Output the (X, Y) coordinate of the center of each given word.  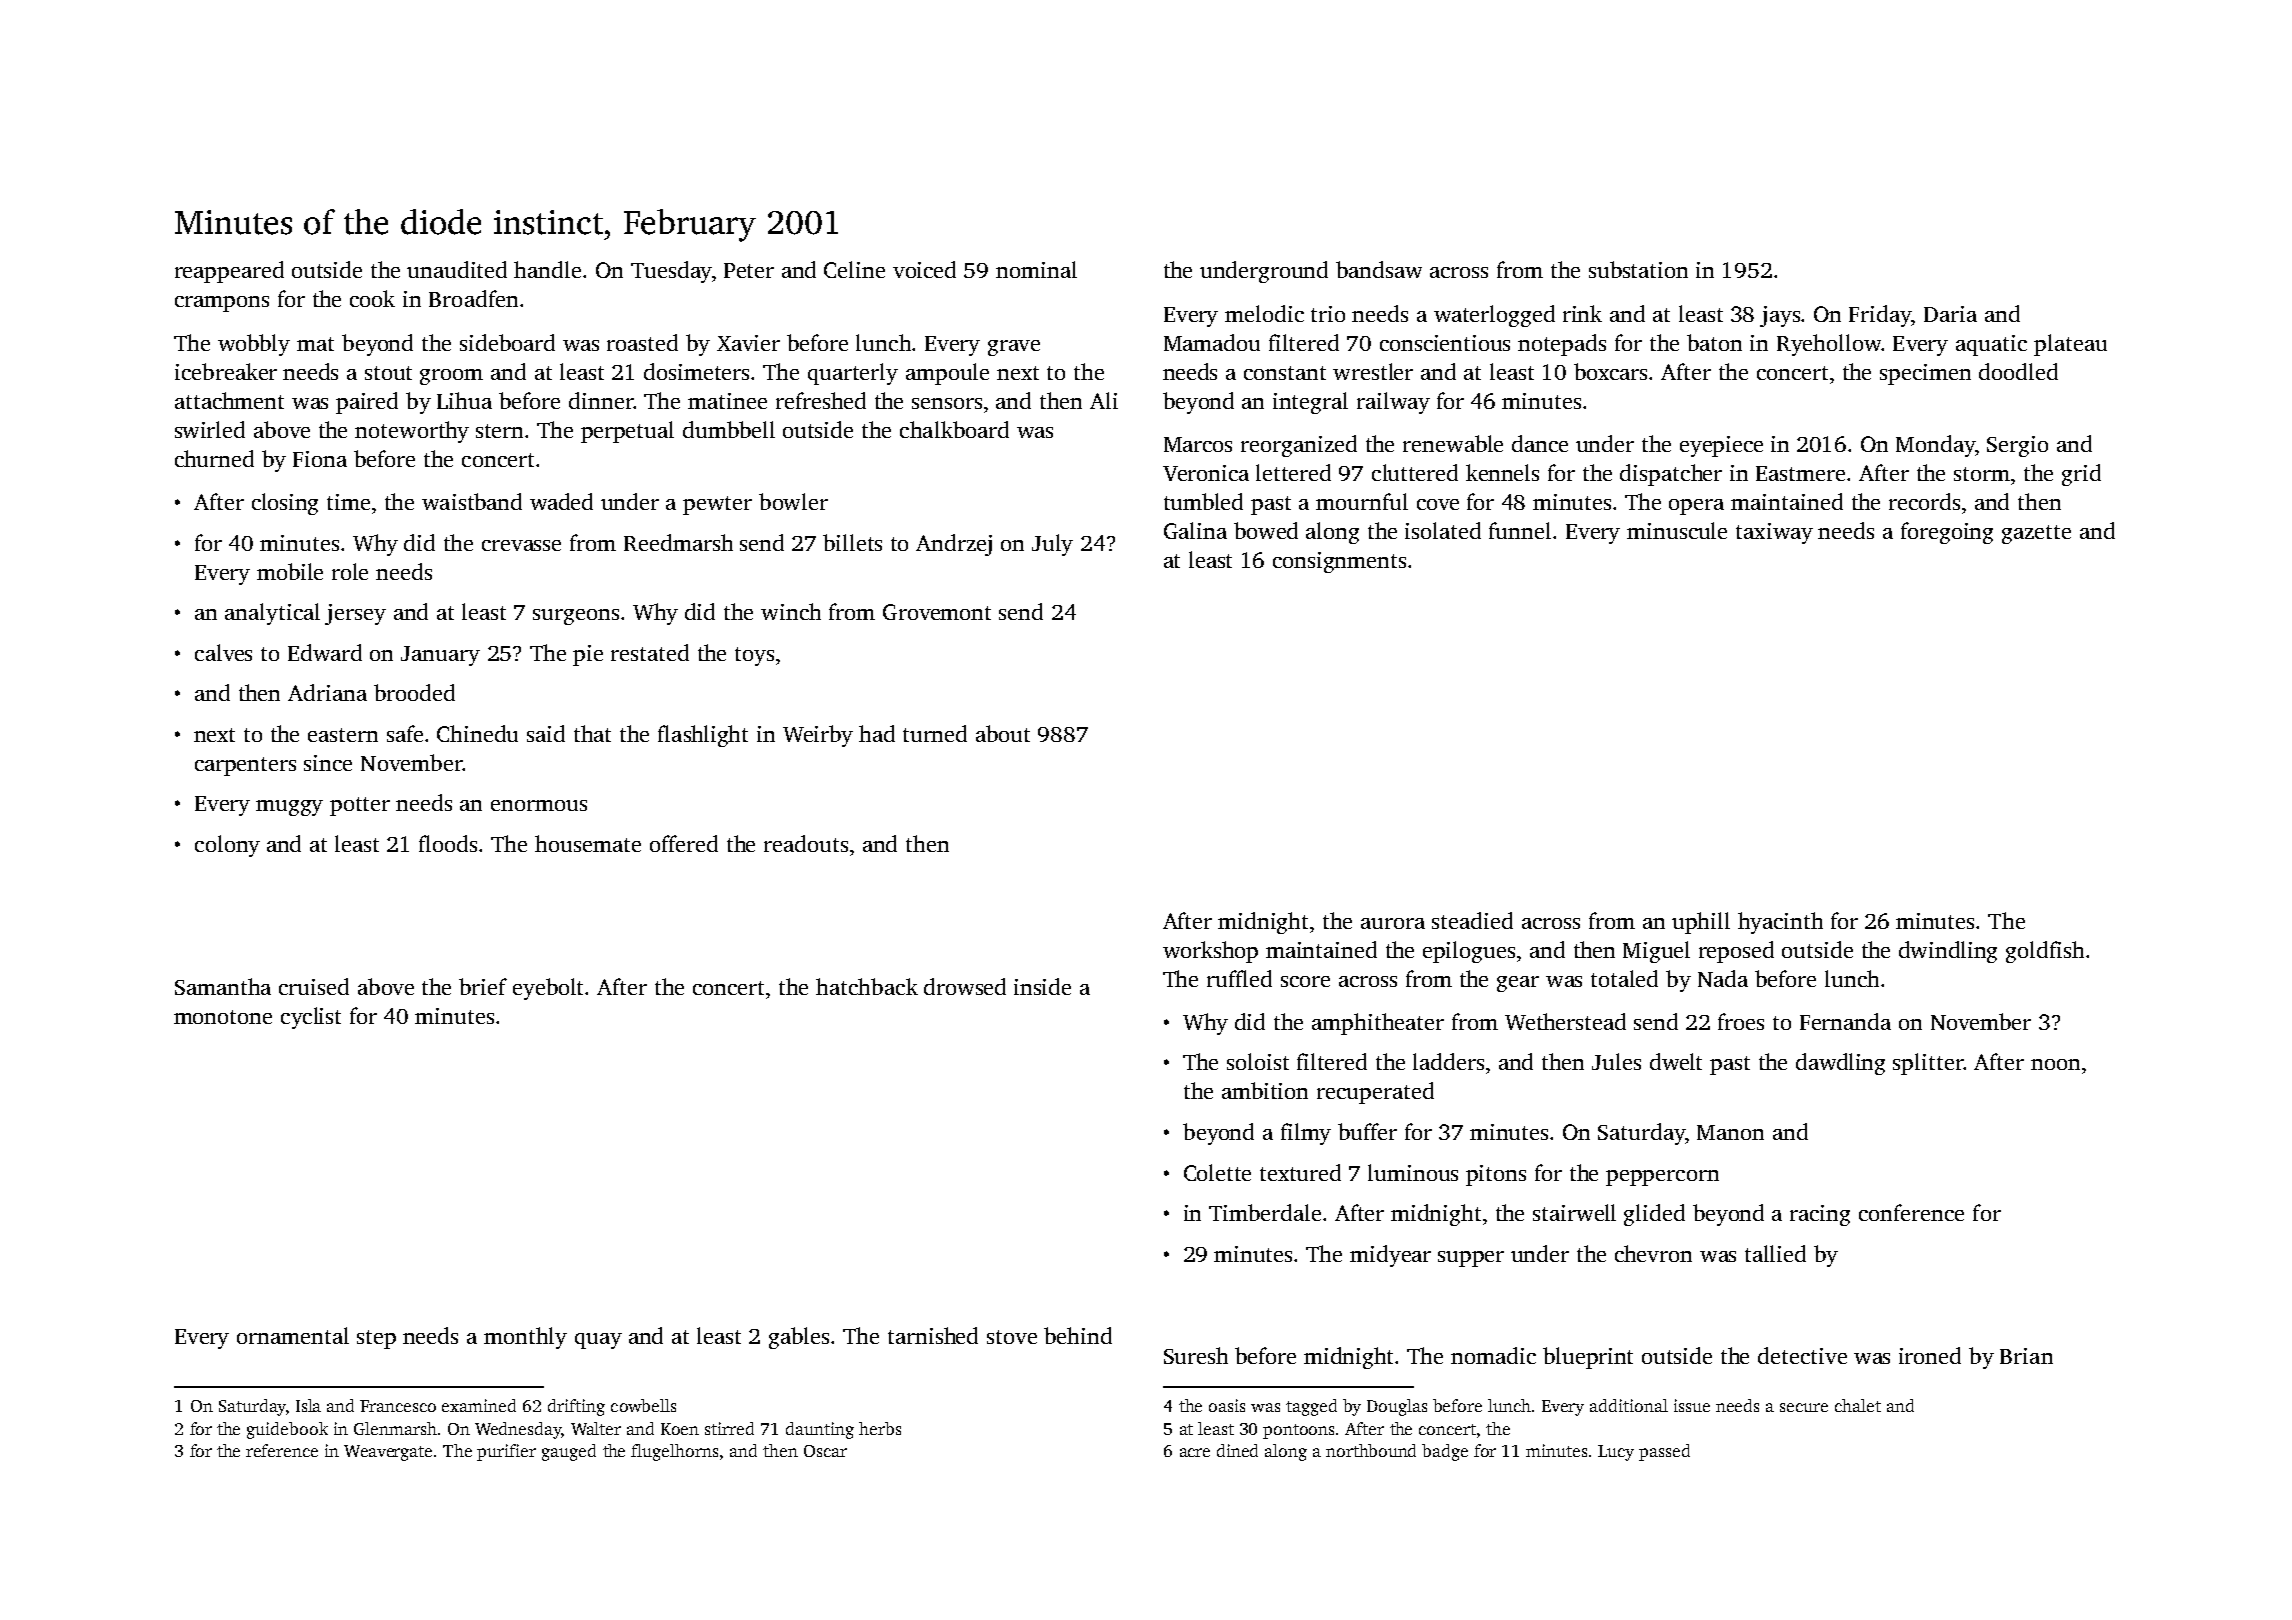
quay (598, 1341)
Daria (1950, 314)
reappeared (229, 272)
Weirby (818, 736)
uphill (1701, 923)
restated (650, 652)
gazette (2036, 534)
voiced (924, 269)
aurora (1393, 923)
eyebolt (549, 989)
